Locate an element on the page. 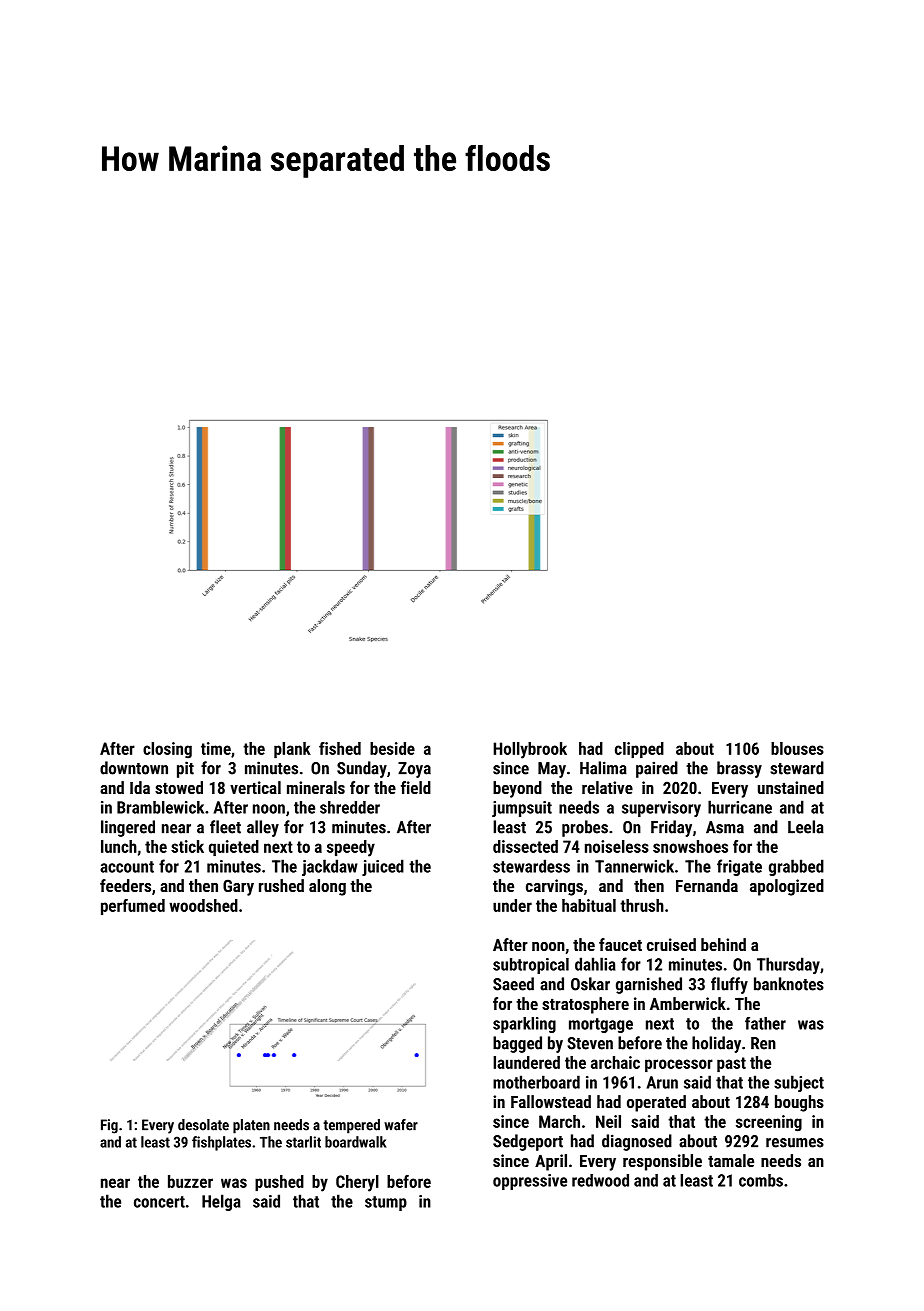  dissected is located at coordinates (525, 846).
